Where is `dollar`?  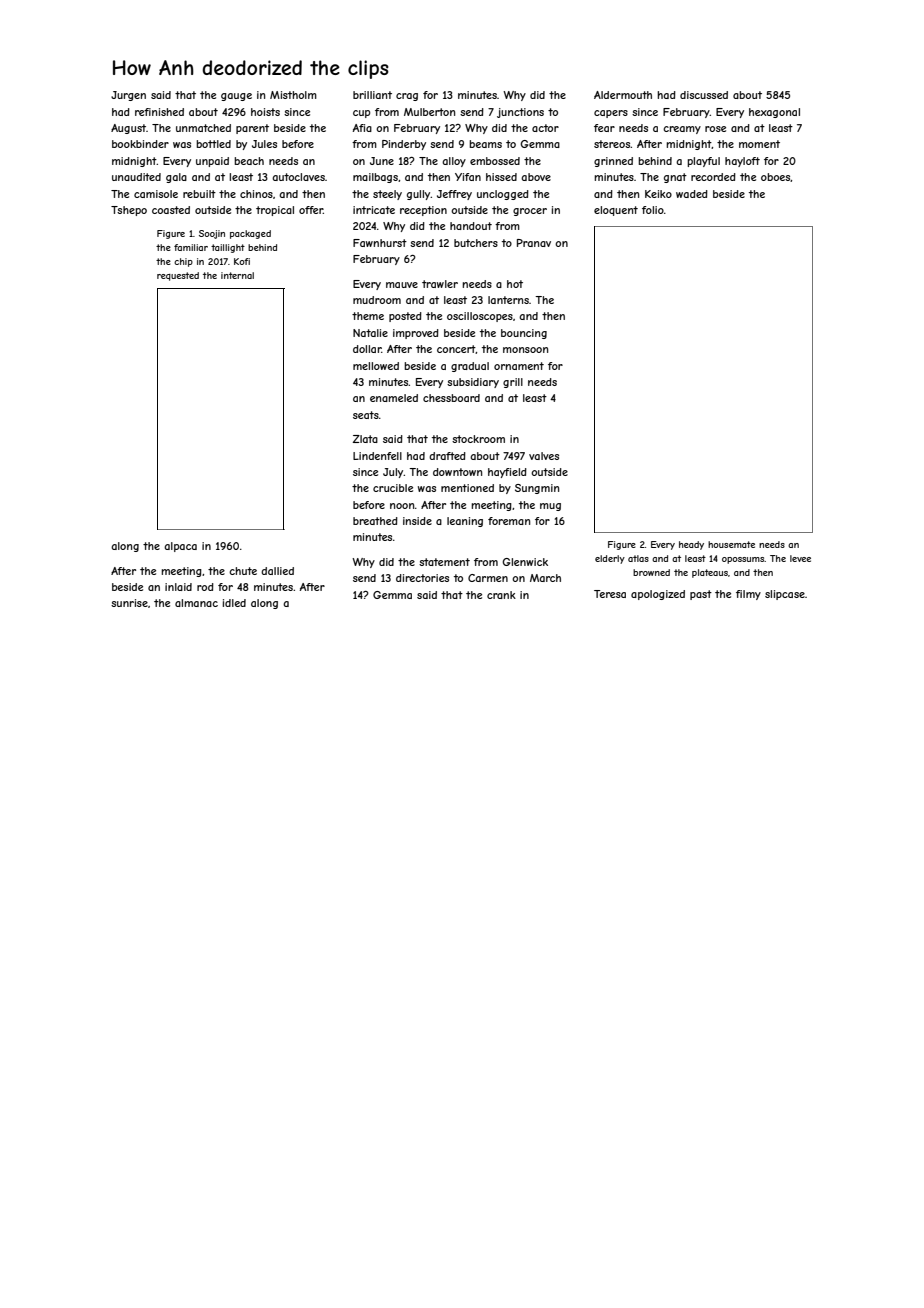 dollar is located at coordinates (367, 349).
